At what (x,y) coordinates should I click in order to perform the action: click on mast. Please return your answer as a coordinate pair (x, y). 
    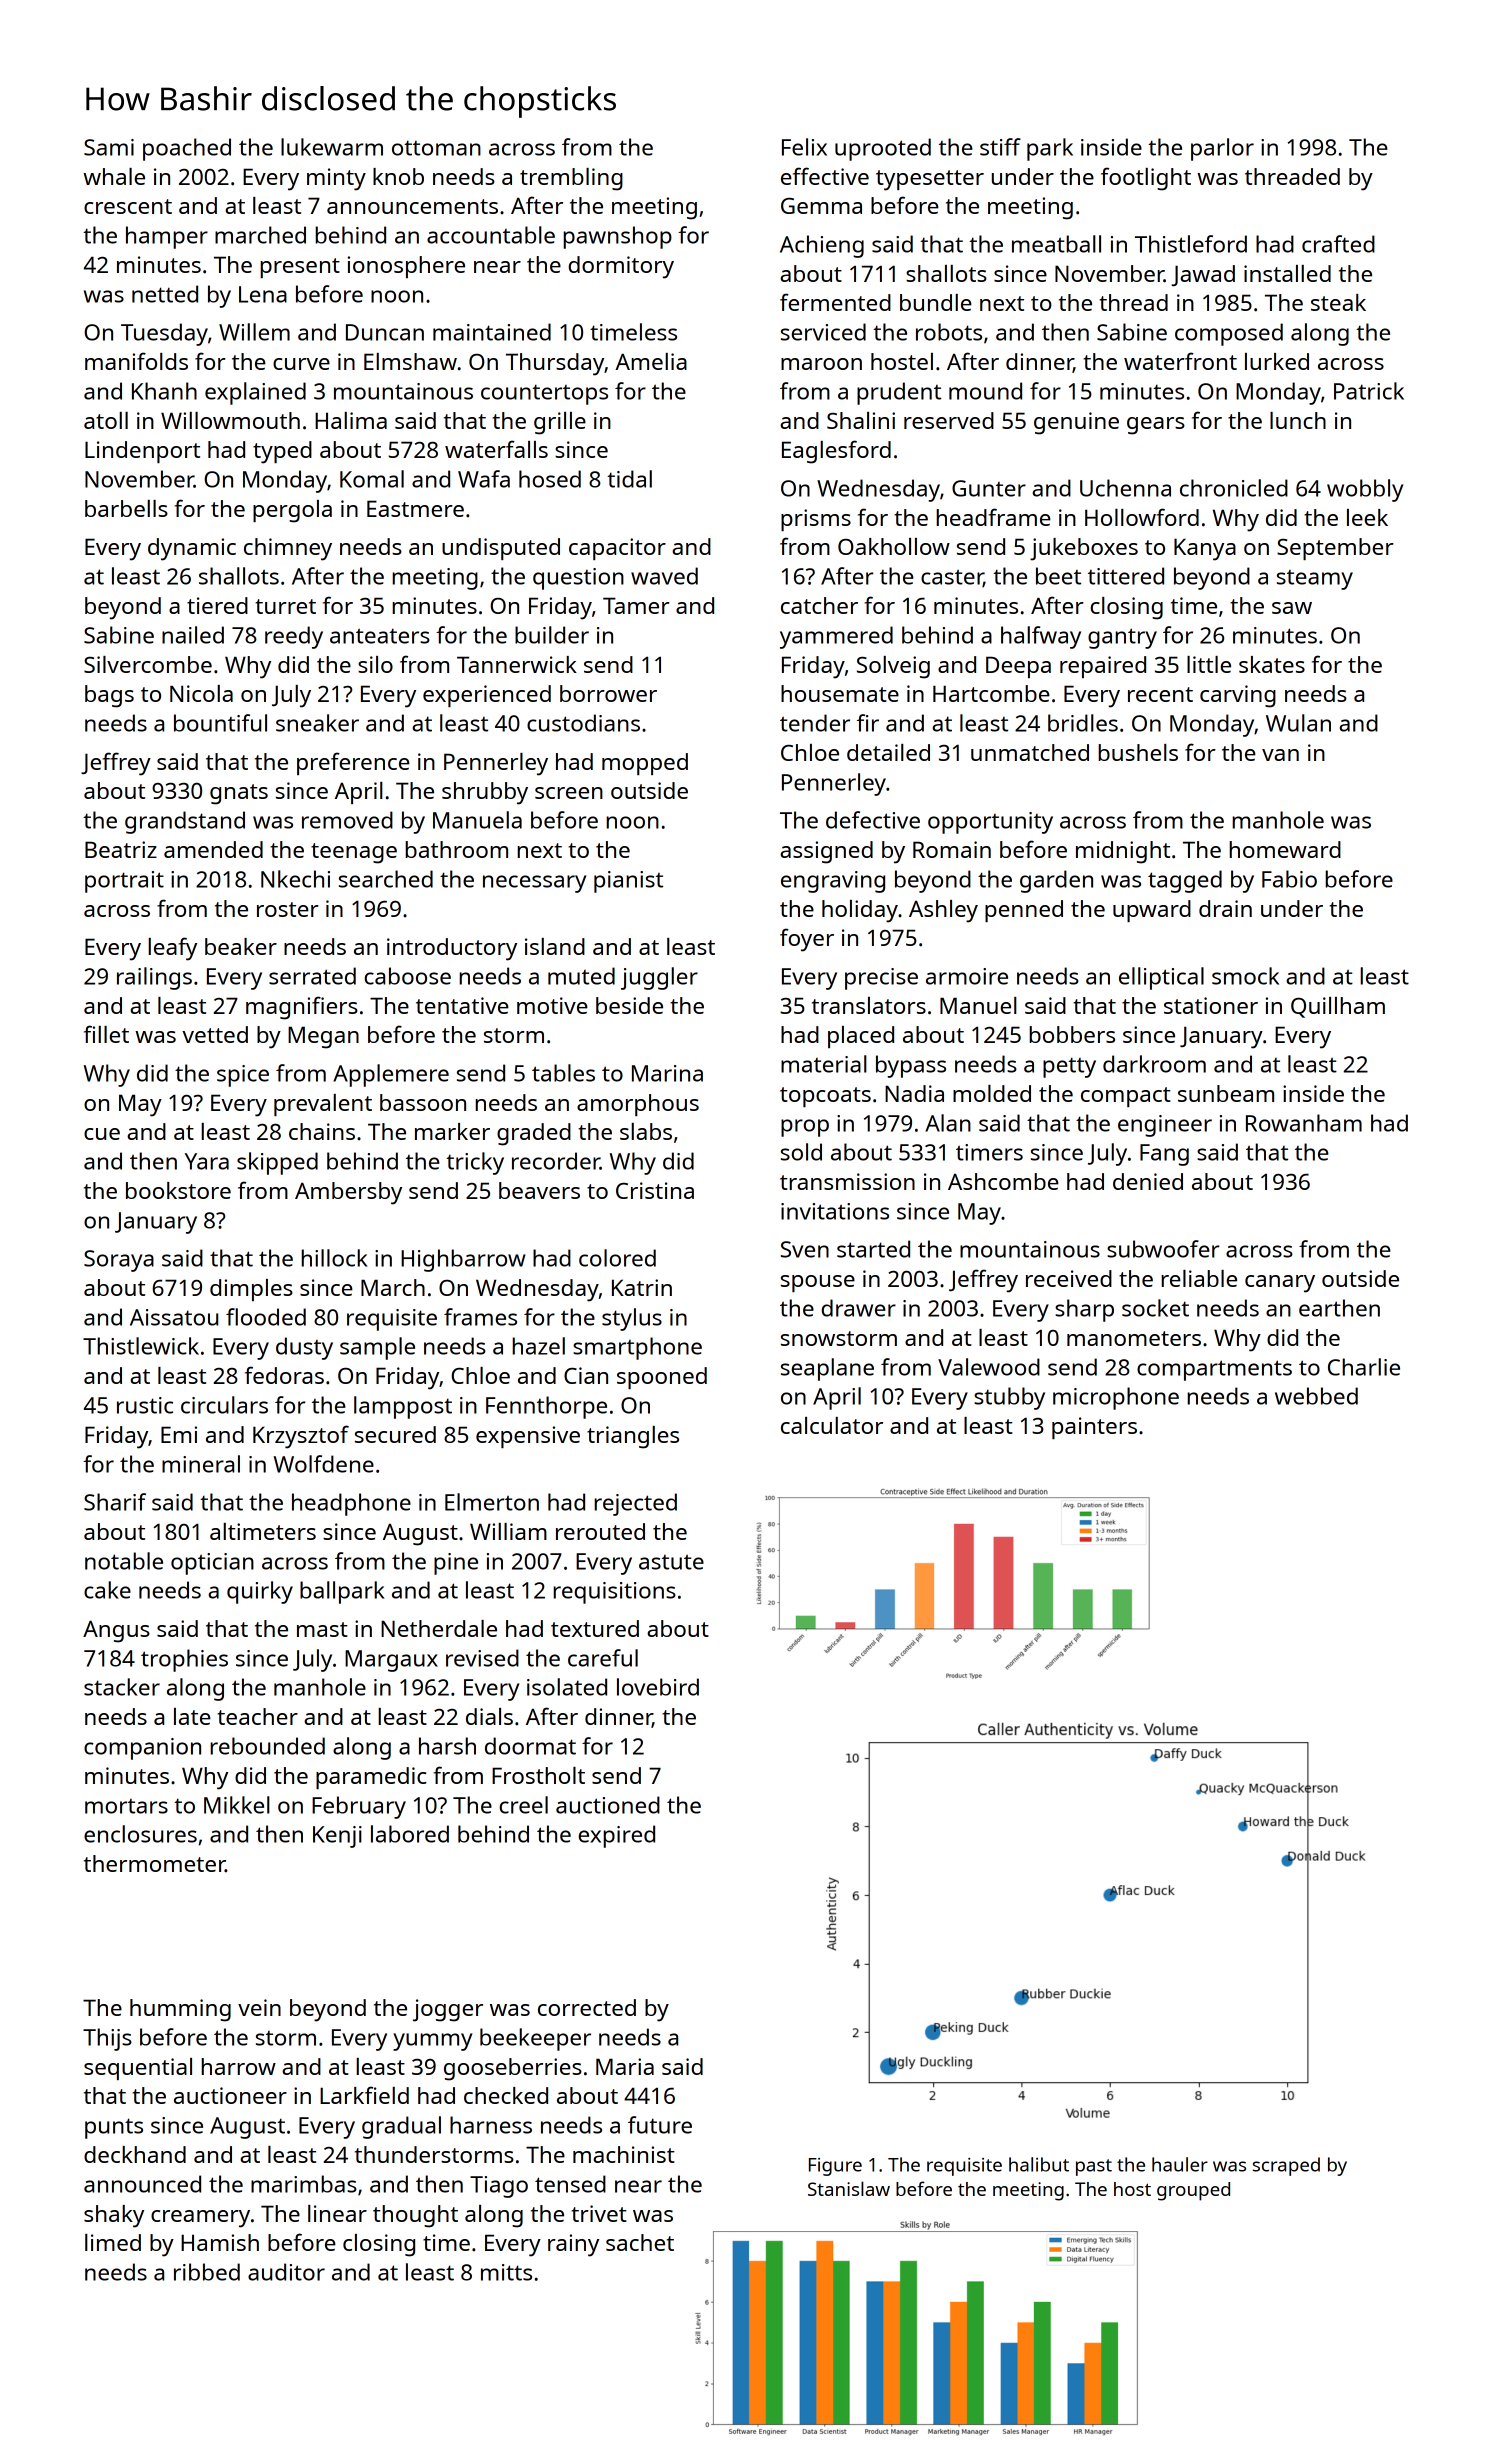
    Looking at the image, I should click on (322, 1629).
